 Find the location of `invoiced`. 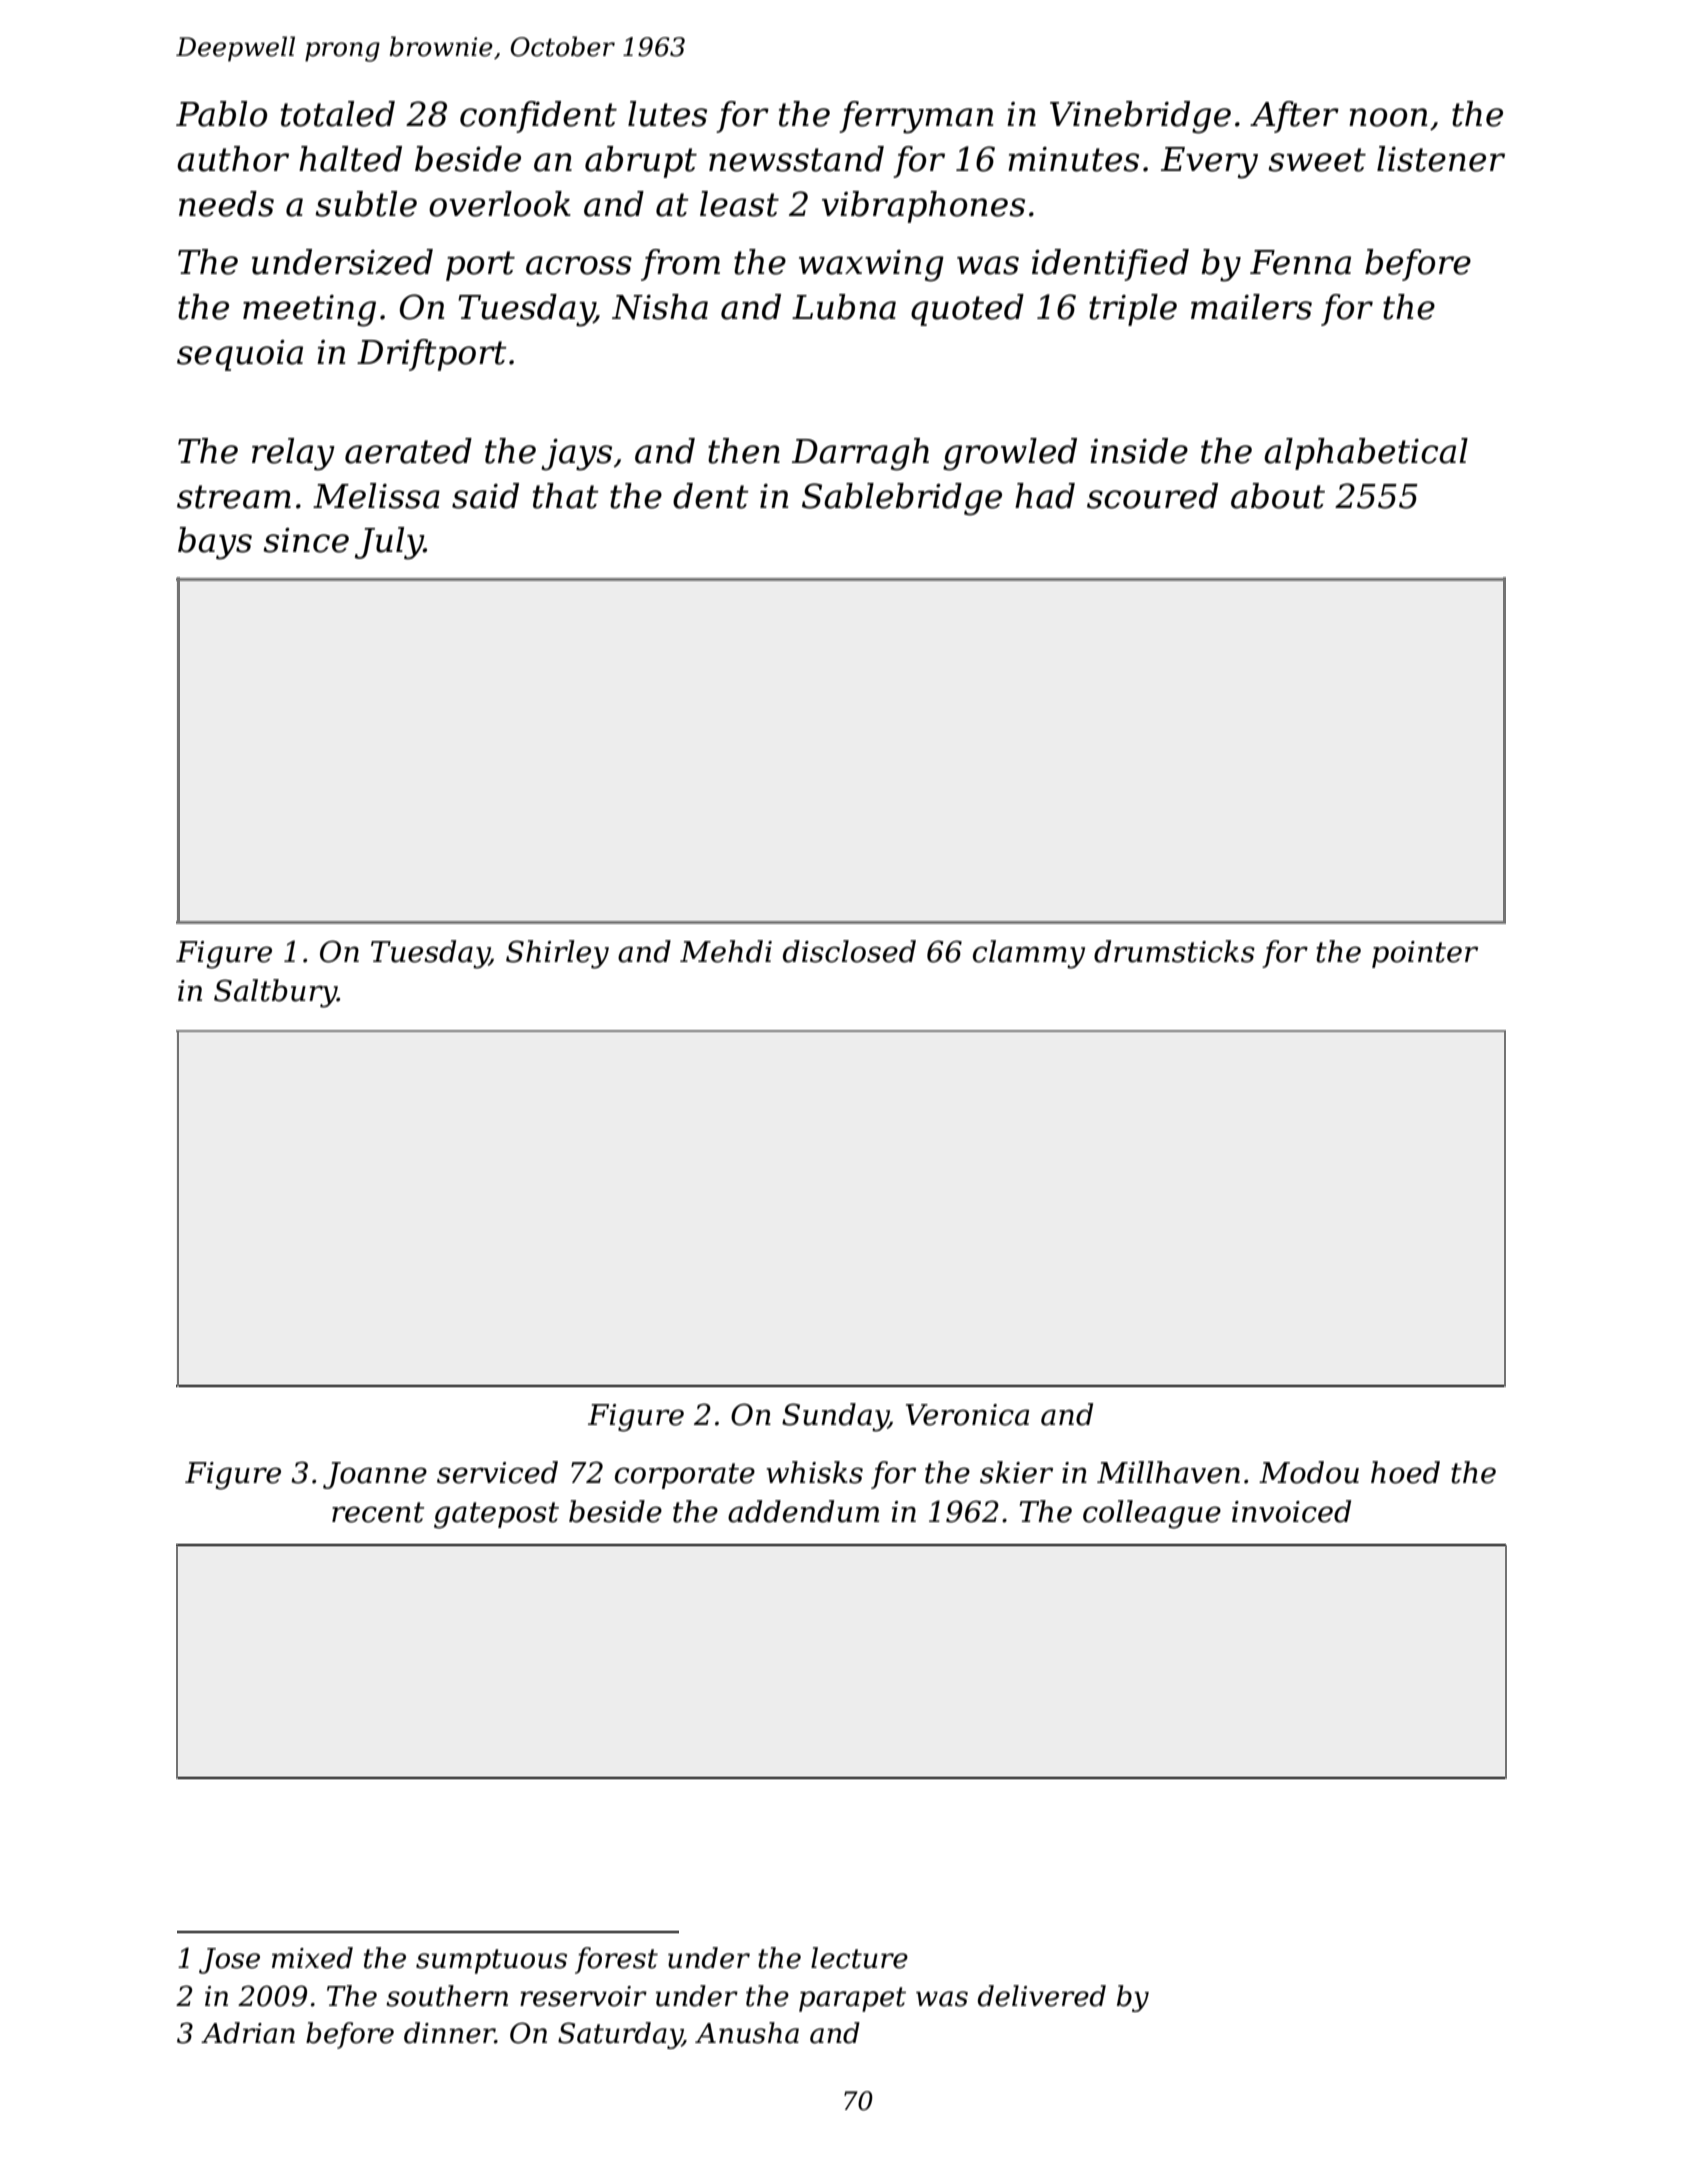

invoiced is located at coordinates (1291, 1511).
